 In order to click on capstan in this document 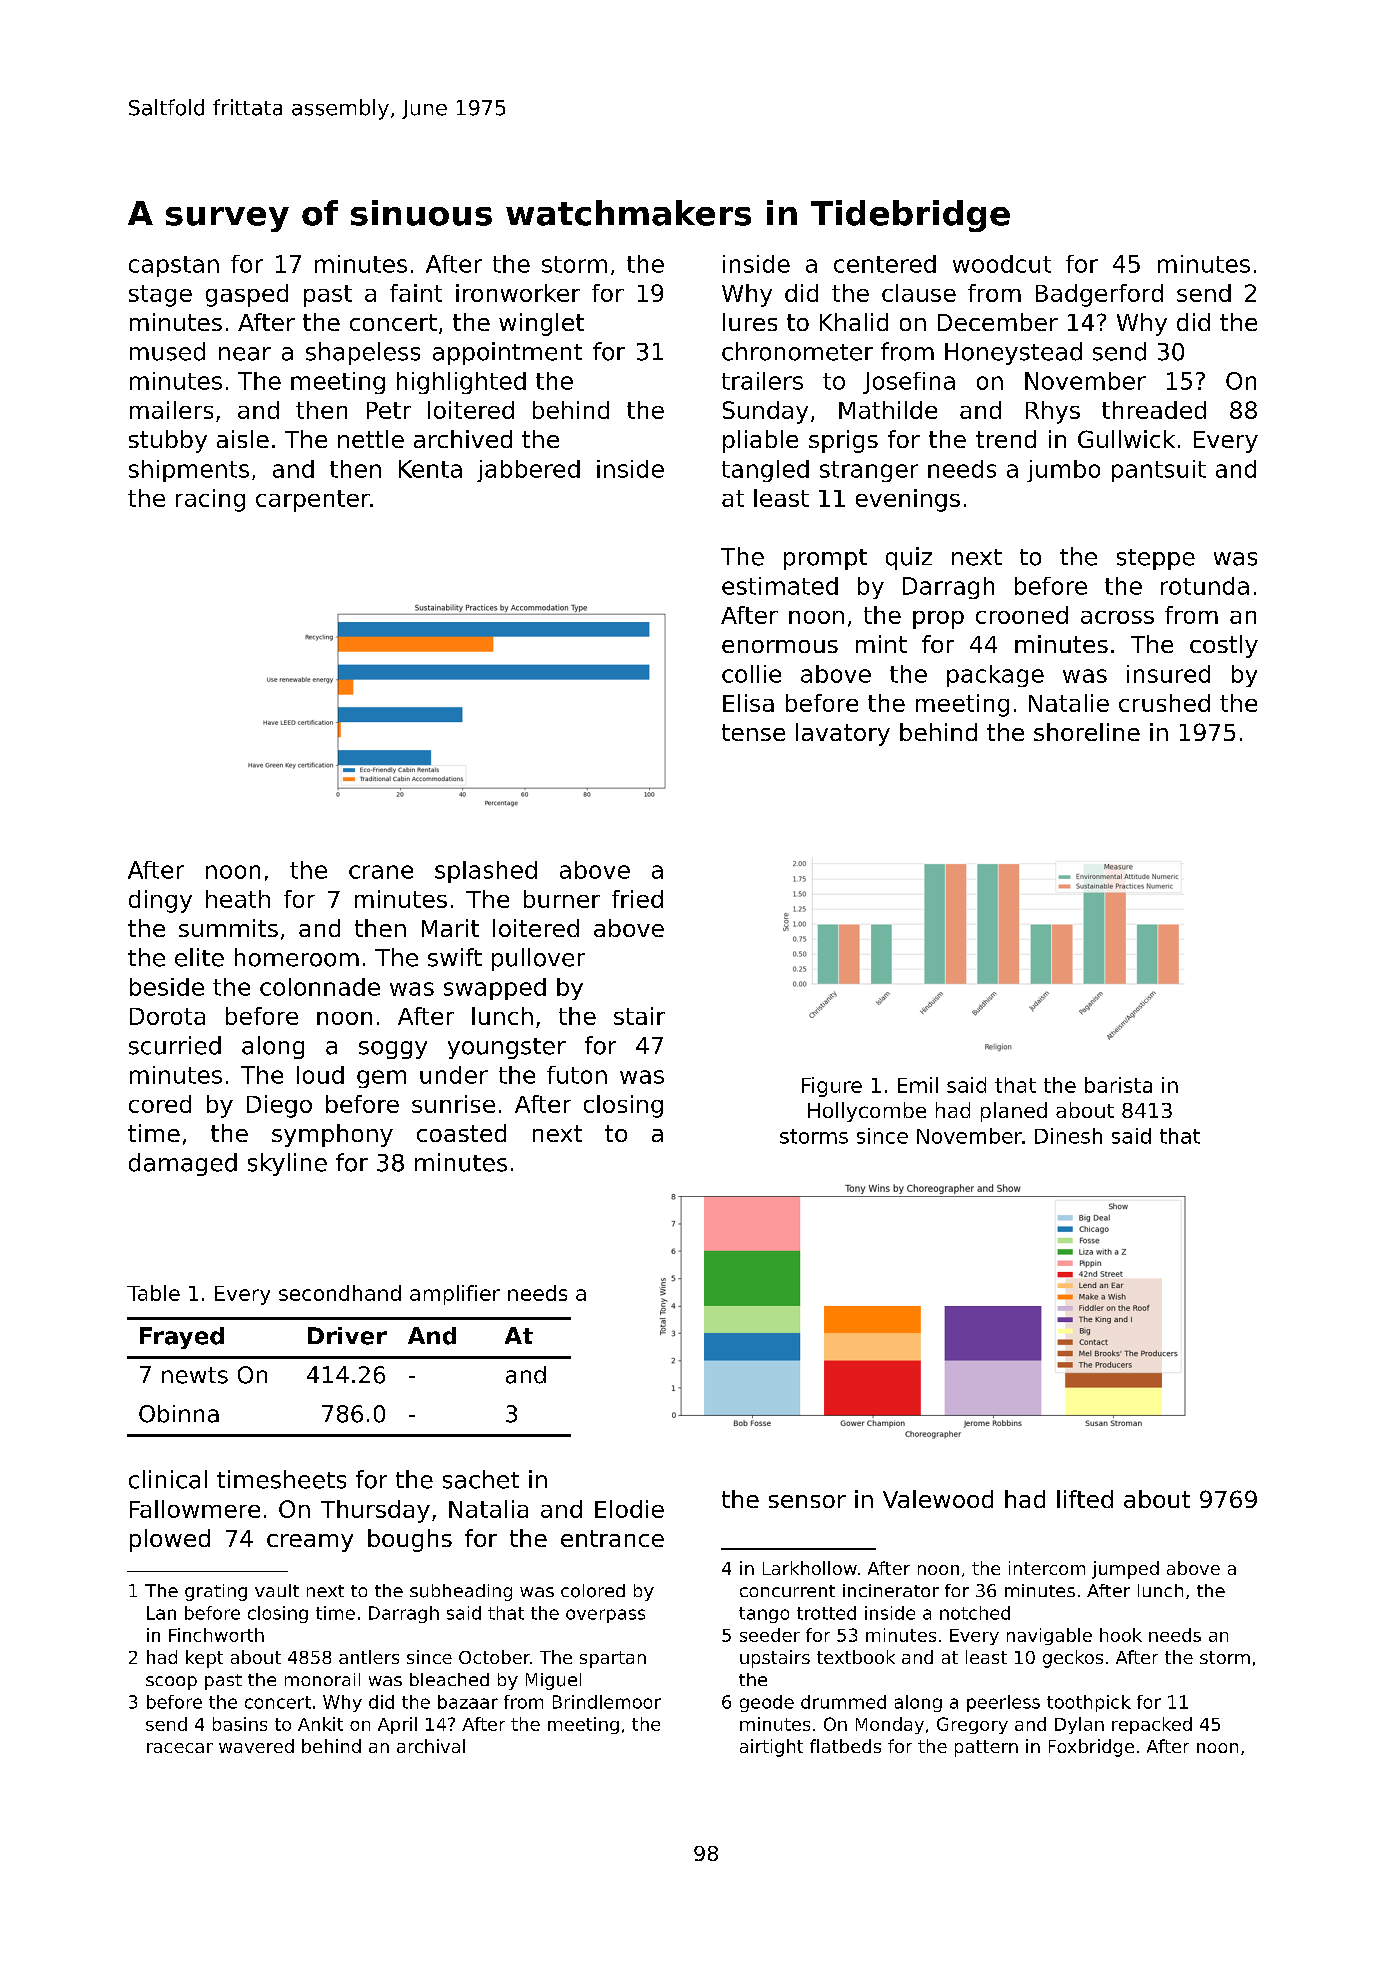, I will do `click(174, 266)`.
